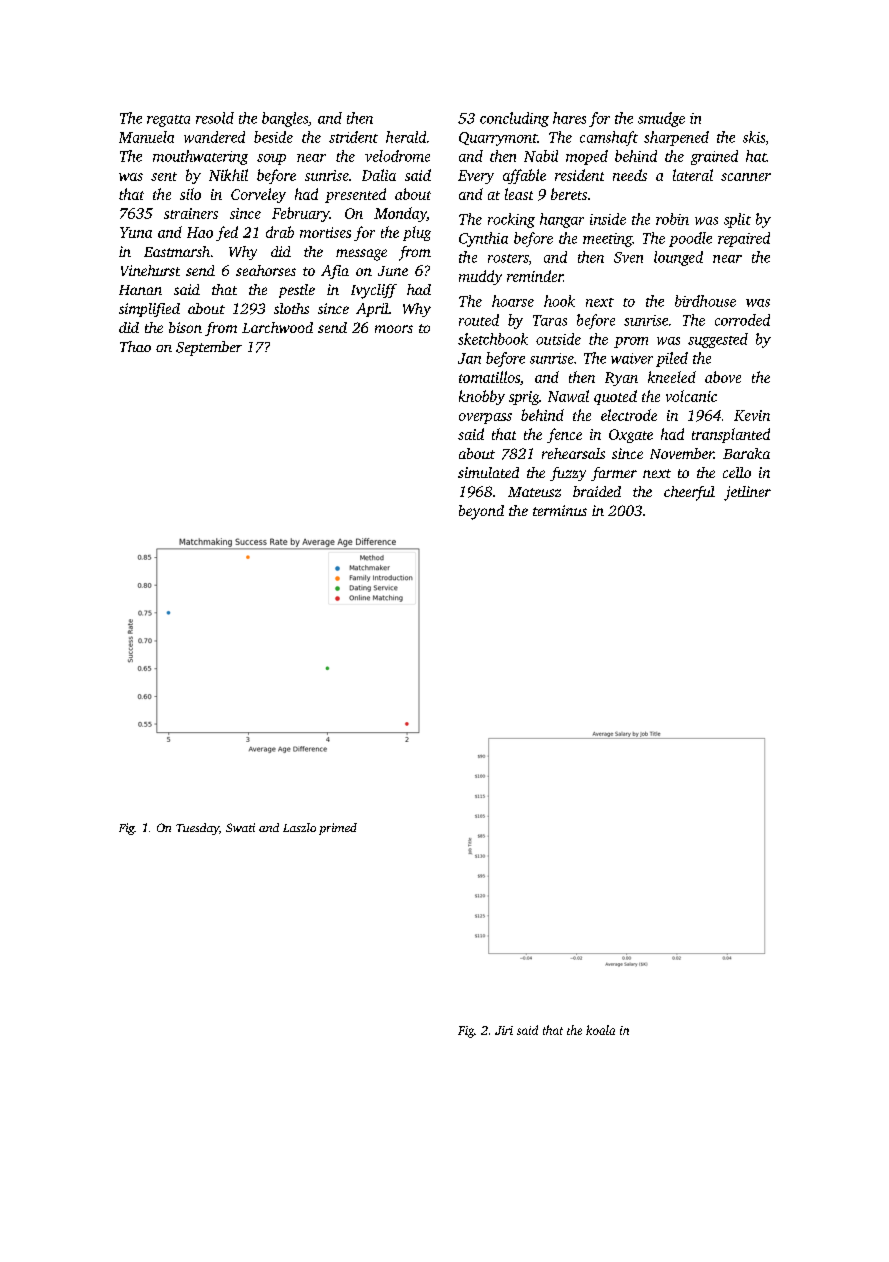  What do you see at coordinates (240, 827) in the image?
I see `Swati` at bounding box center [240, 827].
